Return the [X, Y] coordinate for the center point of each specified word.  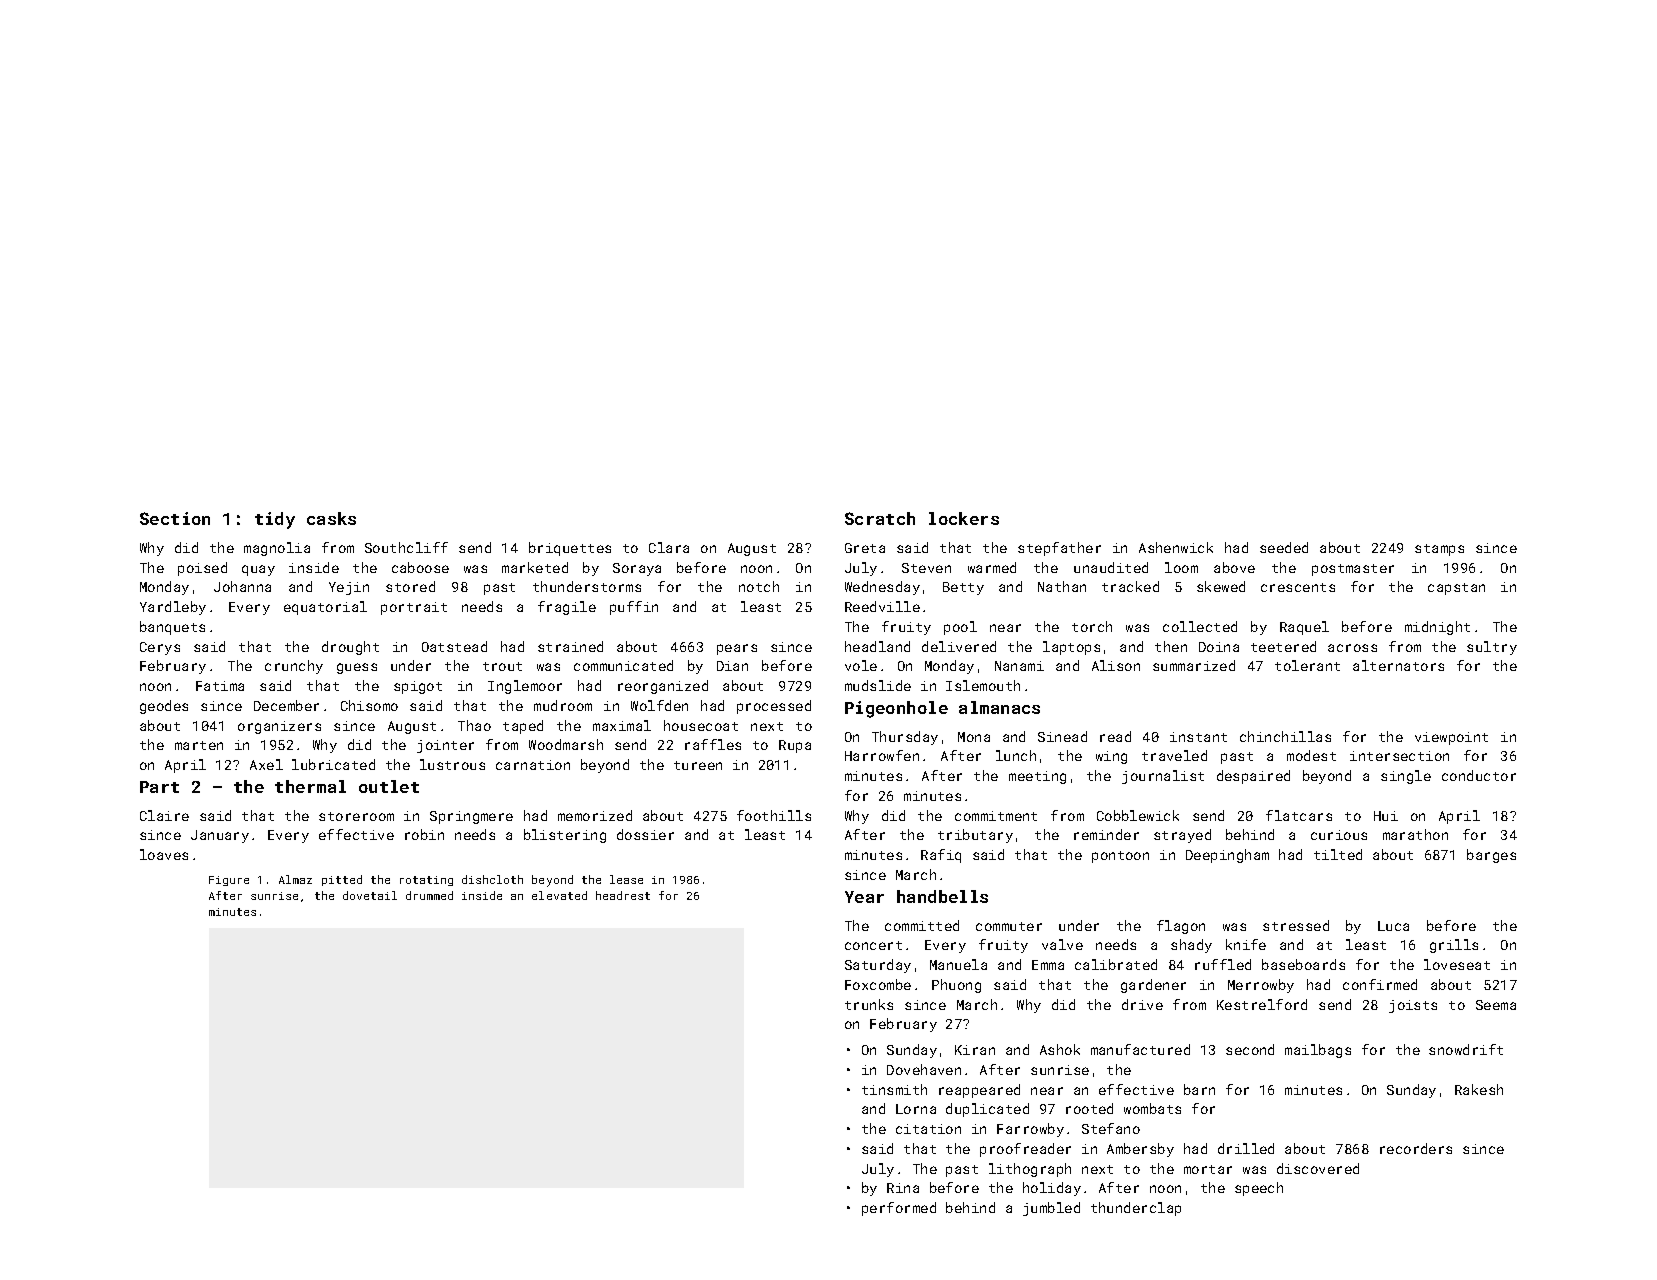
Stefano [1111, 1128]
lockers [964, 518]
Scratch [880, 518]
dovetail [370, 895]
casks [331, 518]
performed [899, 1209]
